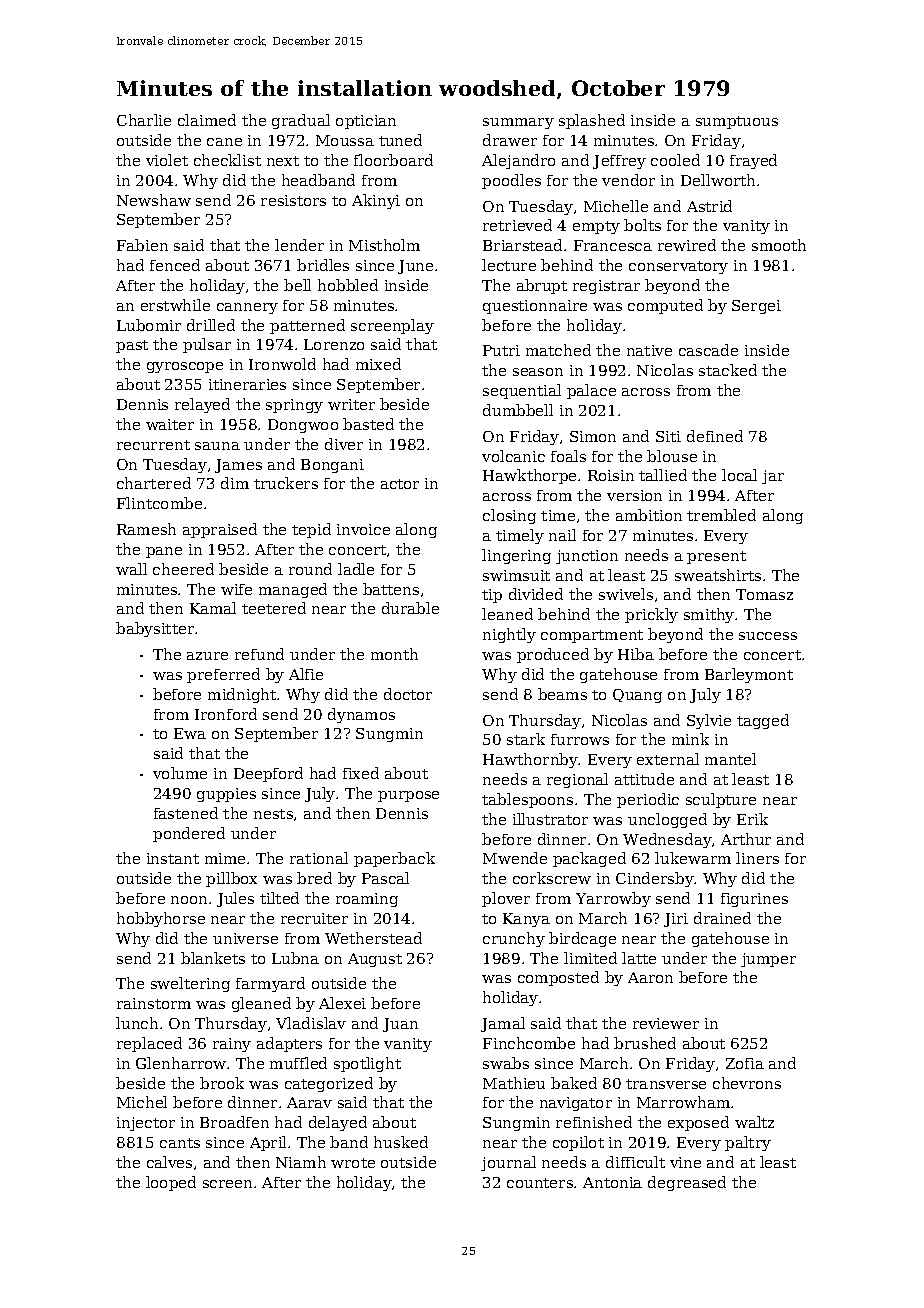 The height and width of the screenshot is (1308, 924). I want to click on June, so click(415, 267).
